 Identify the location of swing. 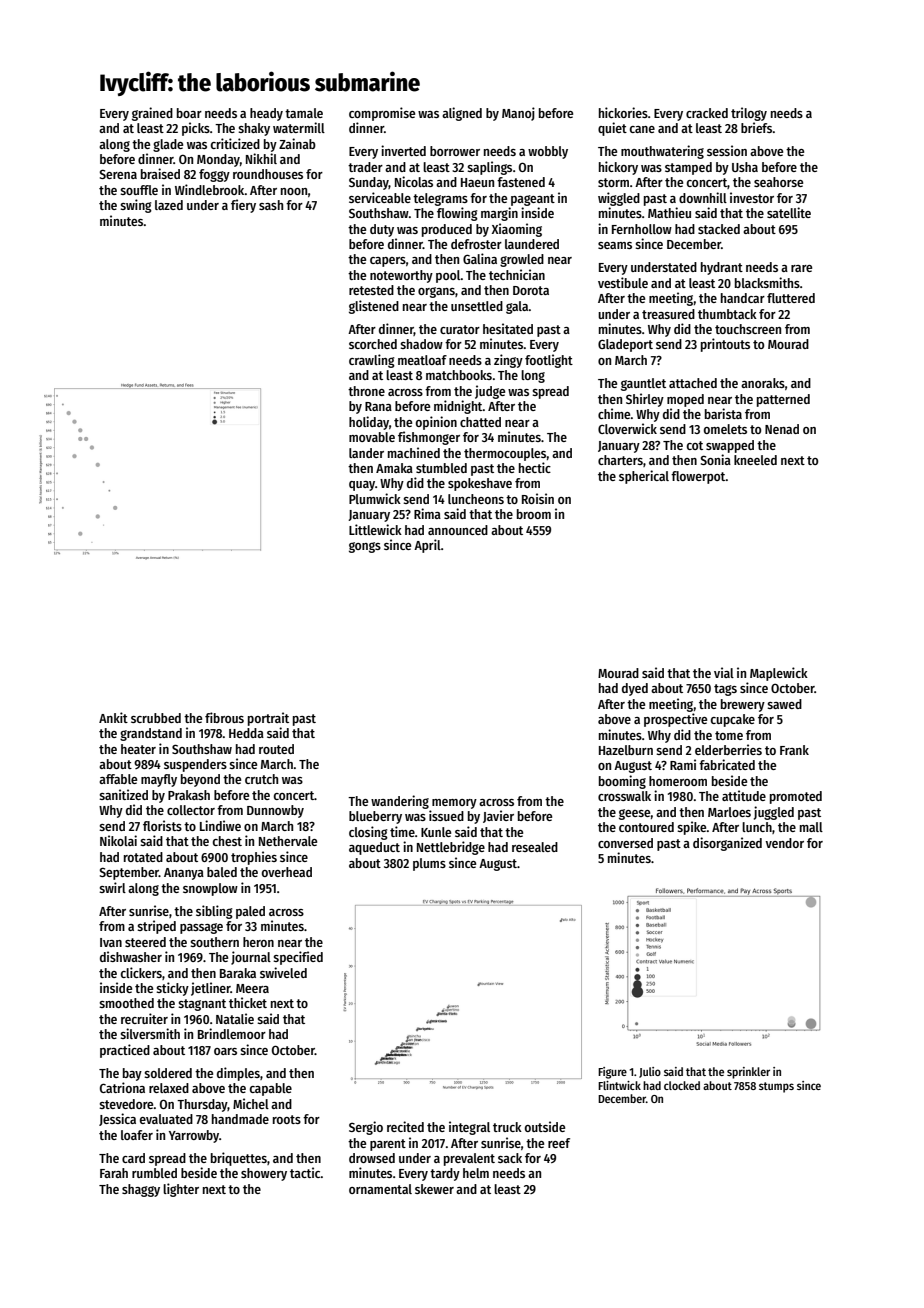
(136, 206).
